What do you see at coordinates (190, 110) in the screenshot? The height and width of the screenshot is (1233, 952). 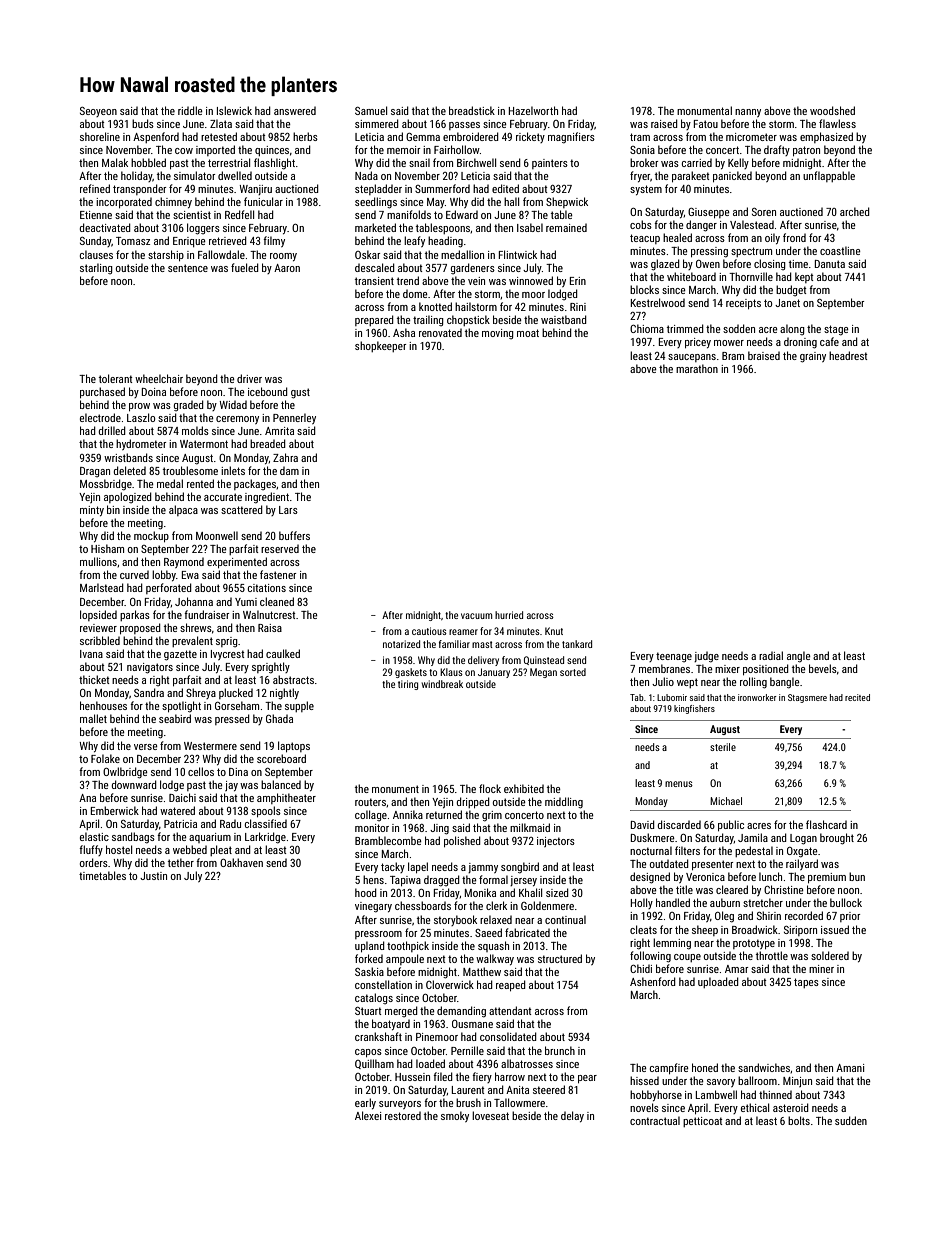 I see `riddle` at bounding box center [190, 110].
